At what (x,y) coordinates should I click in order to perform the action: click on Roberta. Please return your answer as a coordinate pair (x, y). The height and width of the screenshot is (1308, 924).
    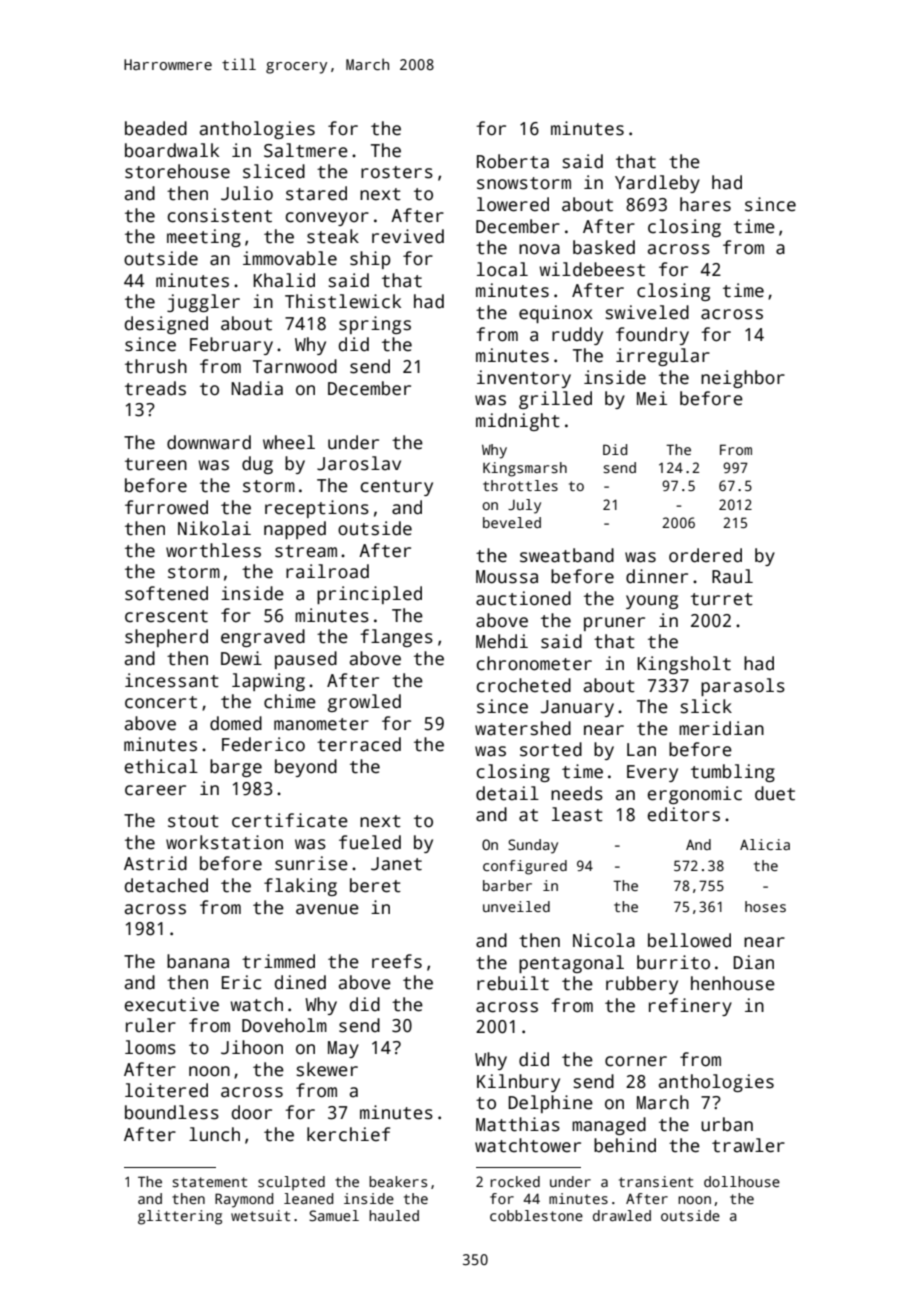
    Looking at the image, I should click on (513, 161).
